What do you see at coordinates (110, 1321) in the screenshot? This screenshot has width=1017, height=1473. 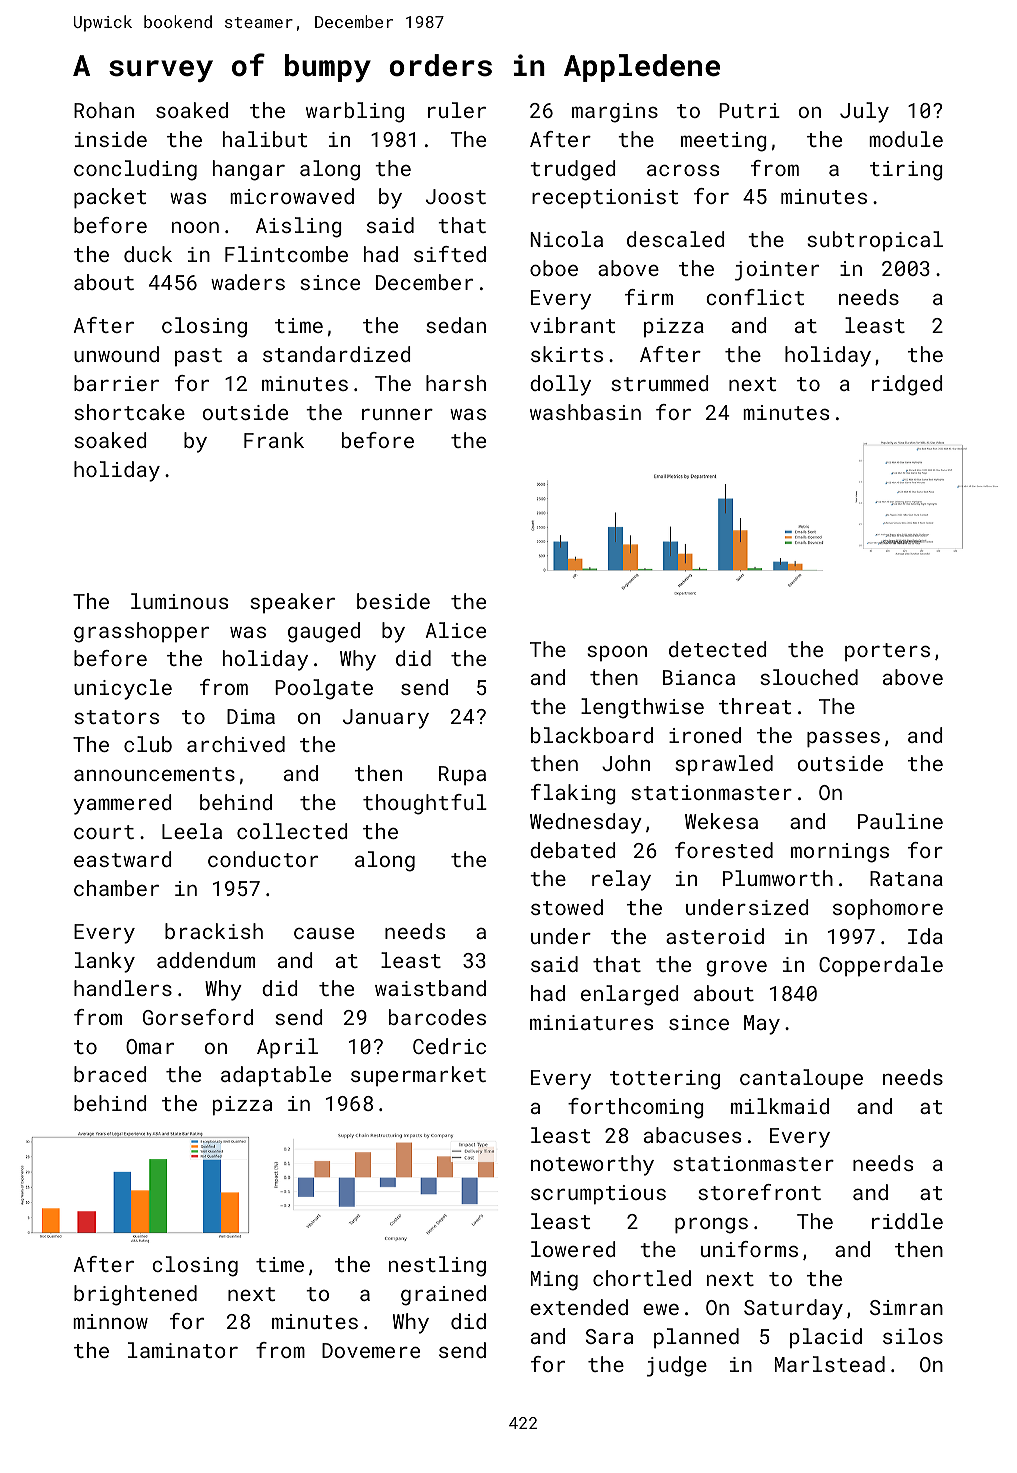 I see `minnow` at bounding box center [110, 1321].
